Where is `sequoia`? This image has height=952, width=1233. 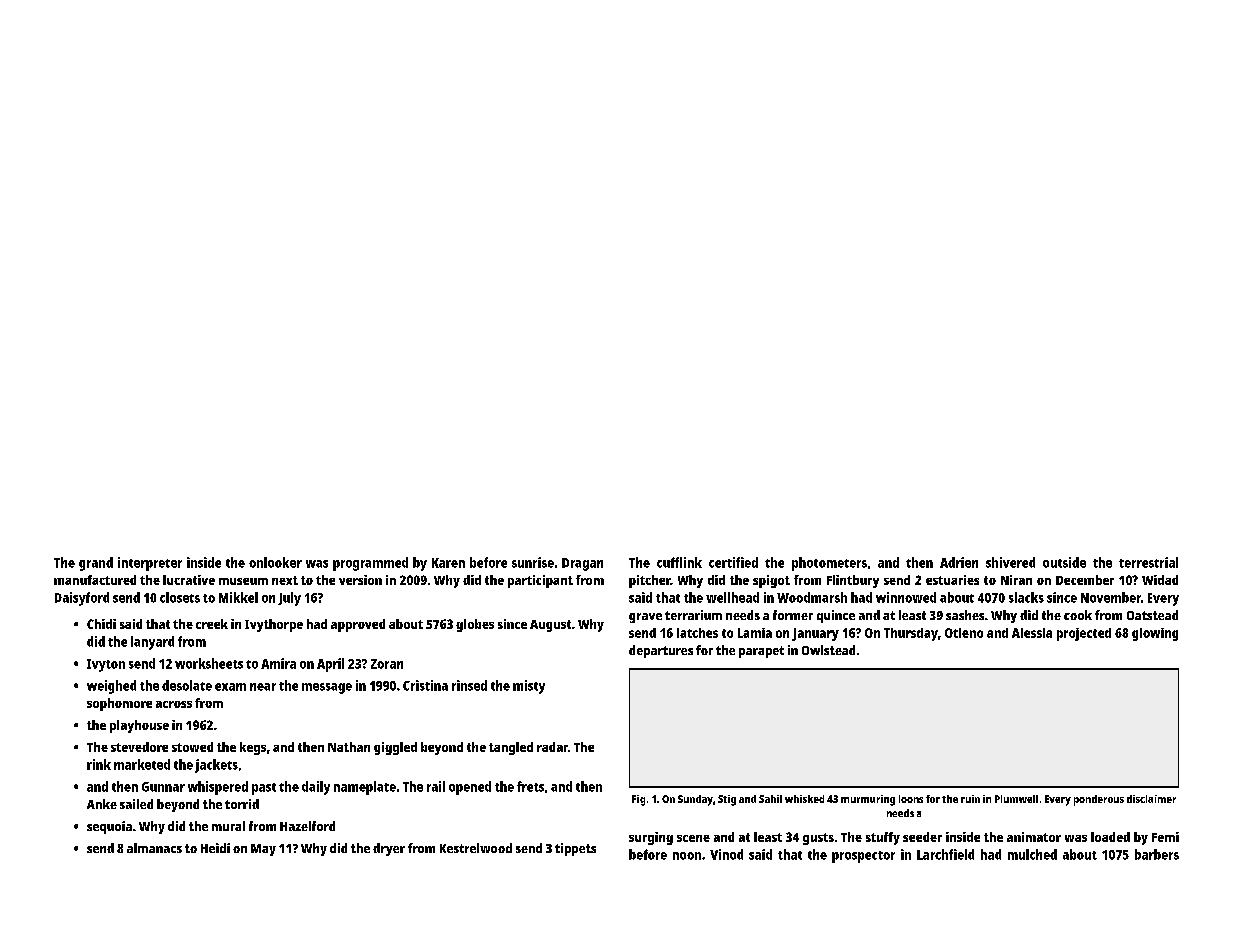 sequoia is located at coordinates (109, 827).
